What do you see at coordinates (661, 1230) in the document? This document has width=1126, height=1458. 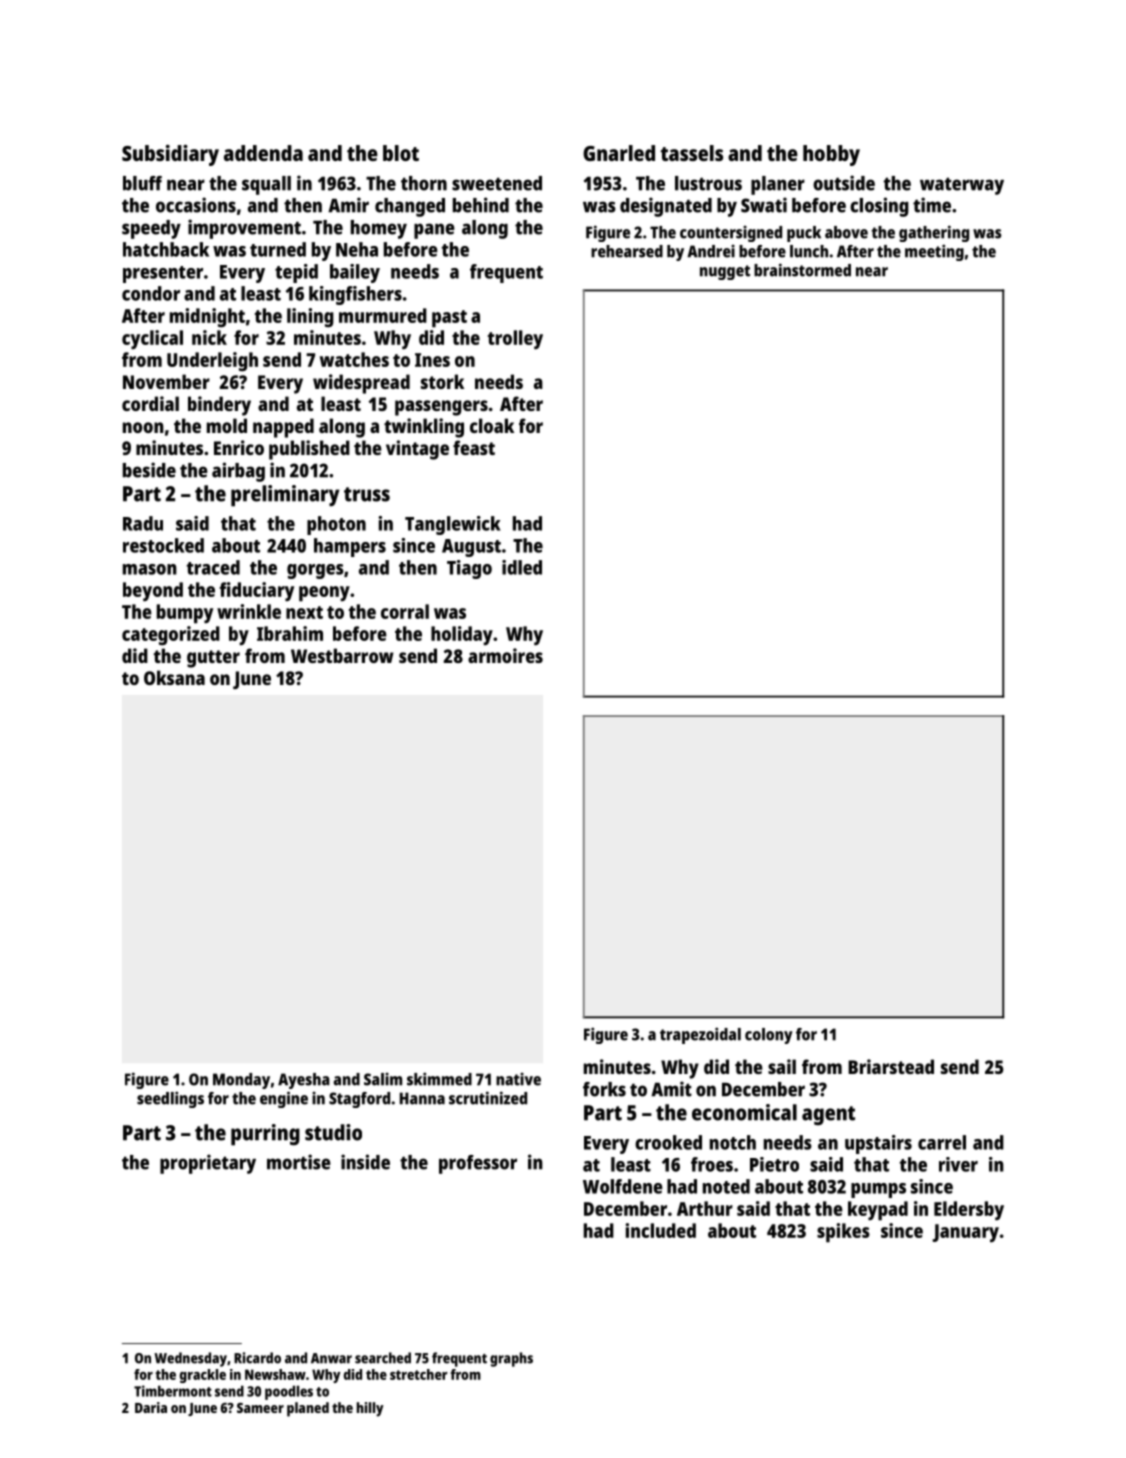 I see `included` at bounding box center [661, 1230].
